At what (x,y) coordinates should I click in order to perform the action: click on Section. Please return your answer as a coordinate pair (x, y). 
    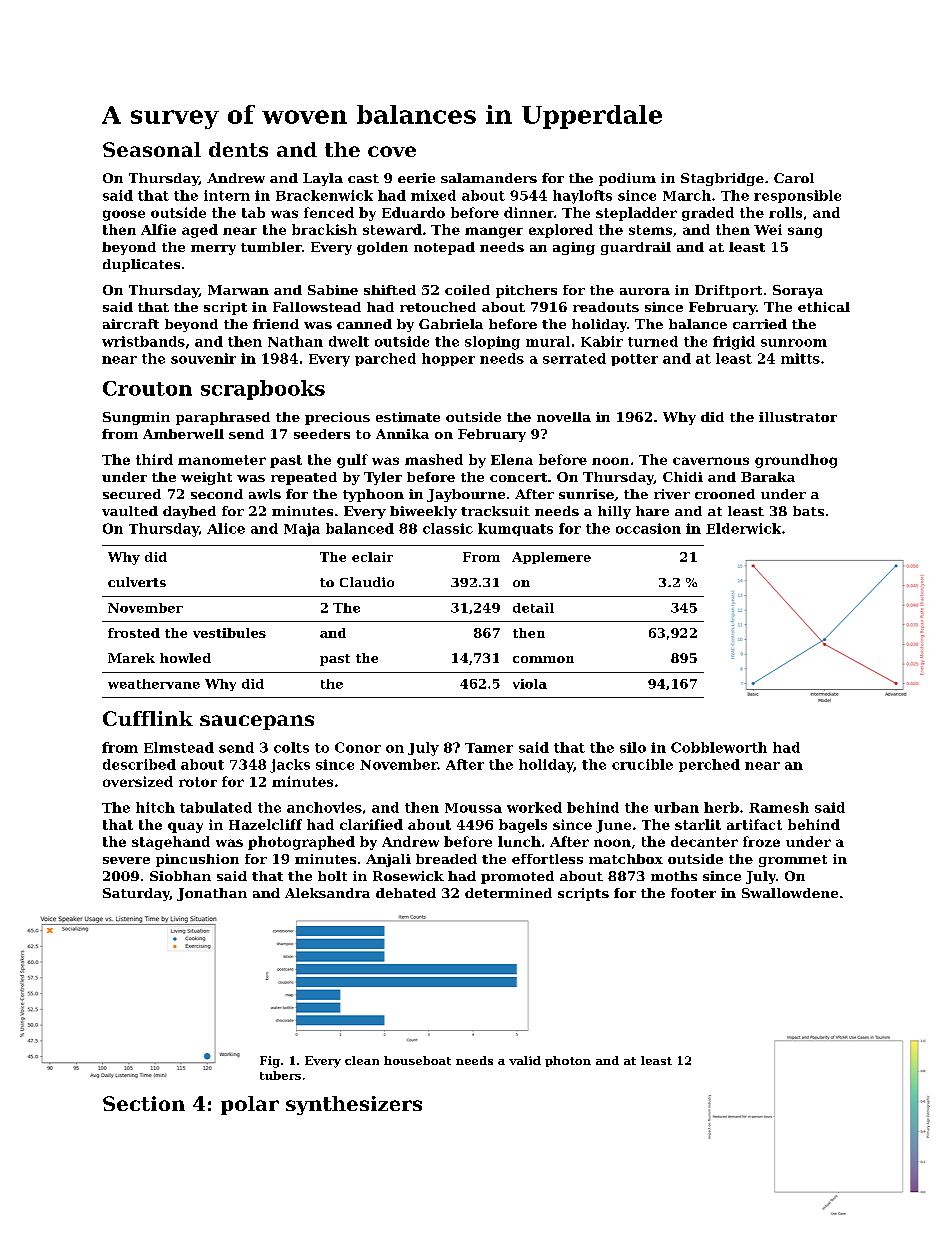
    Looking at the image, I should click on (144, 1103).
